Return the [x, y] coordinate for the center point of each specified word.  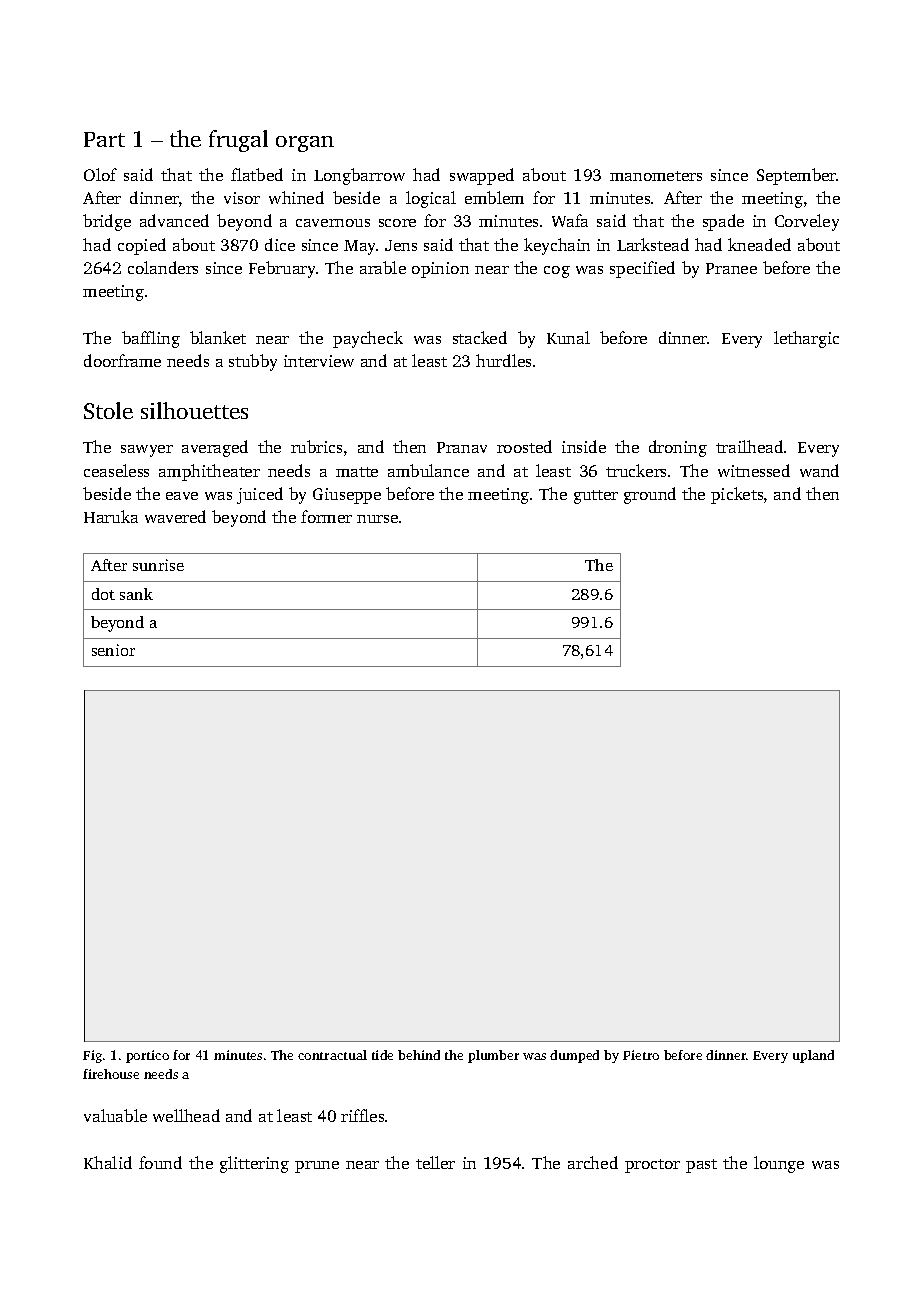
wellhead [186, 1115]
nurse [377, 519]
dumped [574, 1056]
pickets [737, 495]
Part [104, 139]
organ [305, 144]
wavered [175, 516]
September [797, 176]
